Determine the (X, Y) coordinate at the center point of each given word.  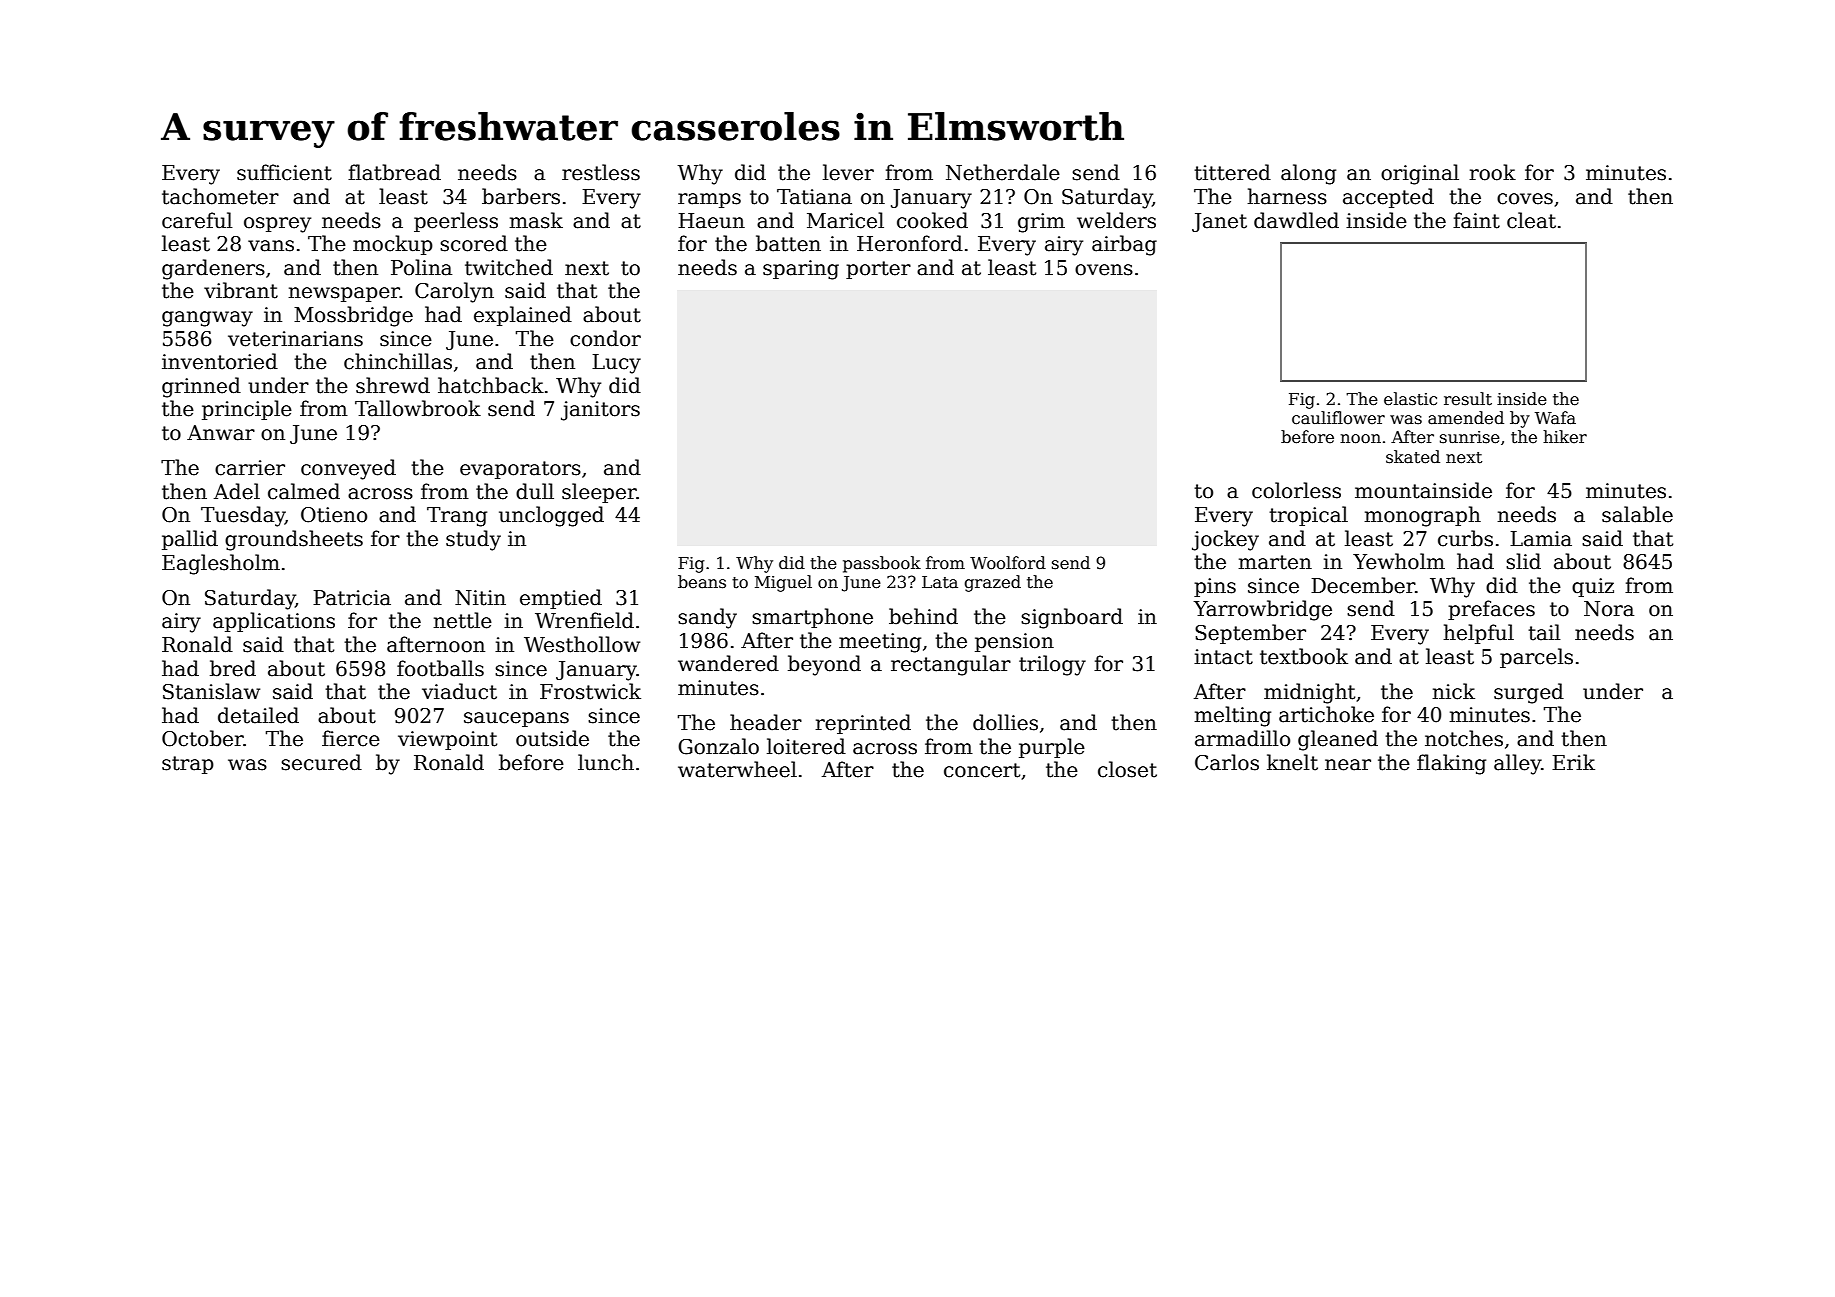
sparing (801, 270)
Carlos (1227, 762)
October (203, 738)
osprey (277, 225)
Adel (237, 491)
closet (1127, 769)
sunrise (1470, 437)
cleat (1531, 220)
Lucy (616, 364)
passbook (882, 564)
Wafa (1555, 418)
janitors (600, 411)
